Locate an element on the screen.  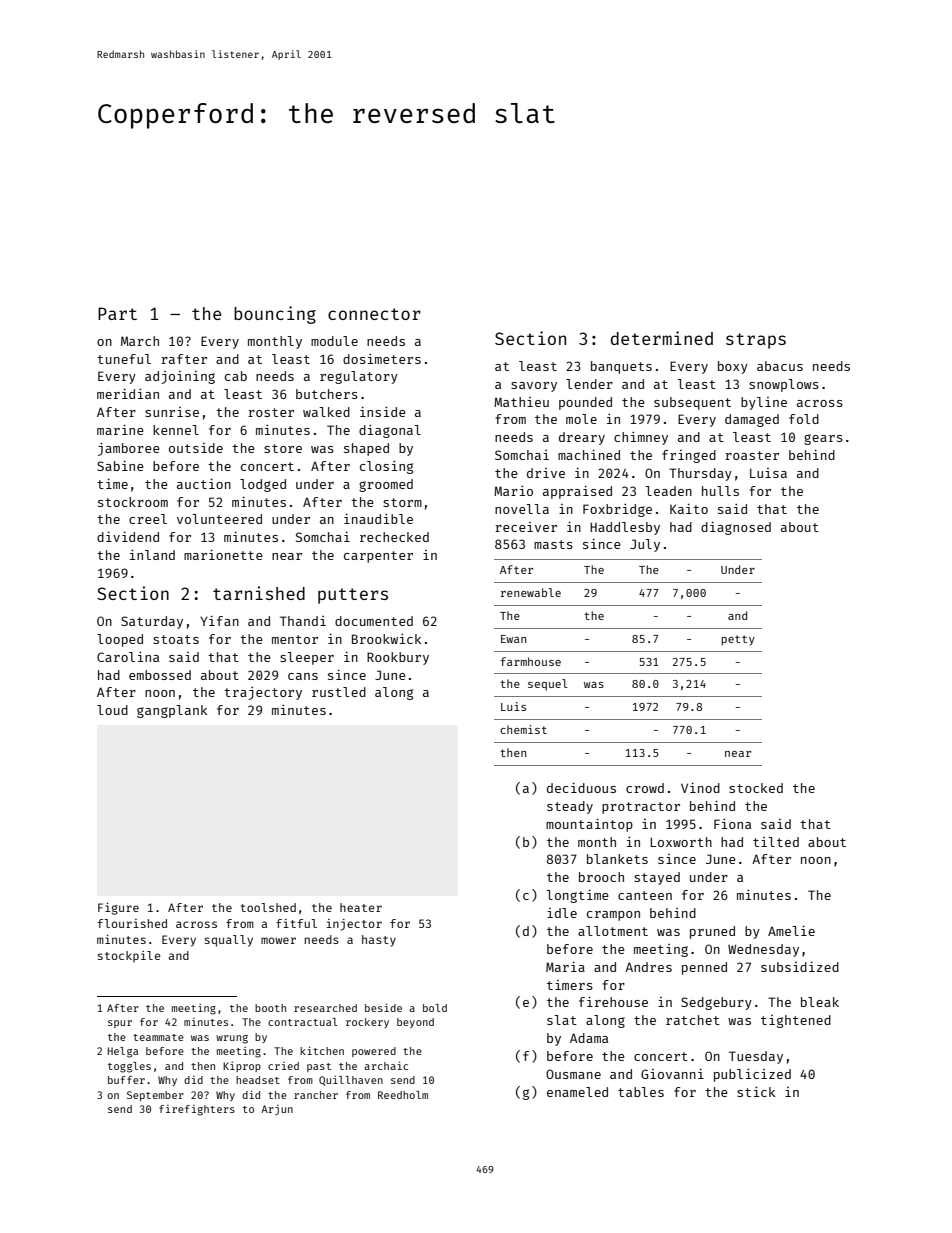
Amelie is located at coordinates (791, 930).
